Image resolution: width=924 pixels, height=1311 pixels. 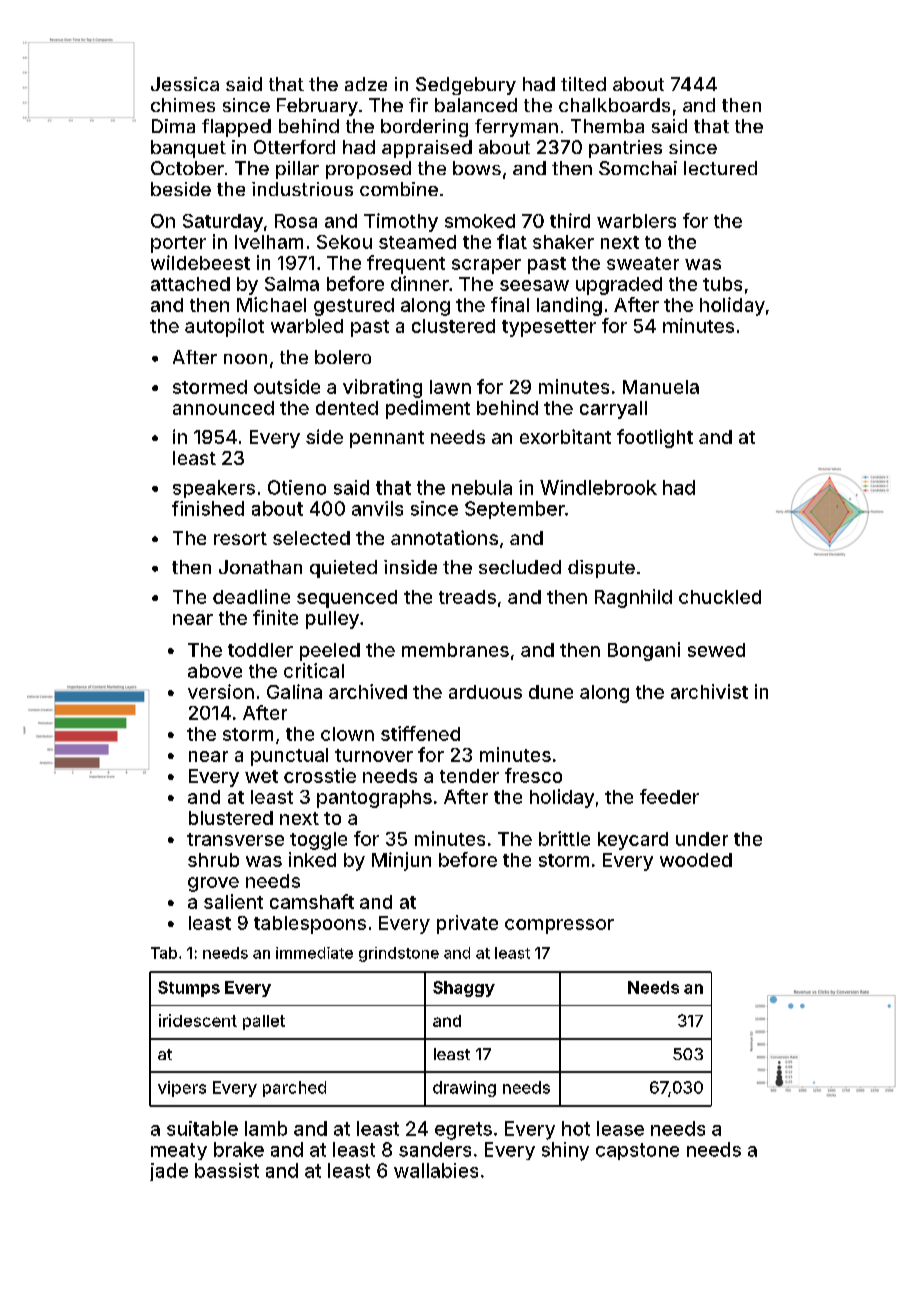 What do you see at coordinates (215, 671) in the page?
I see `above` at bounding box center [215, 671].
